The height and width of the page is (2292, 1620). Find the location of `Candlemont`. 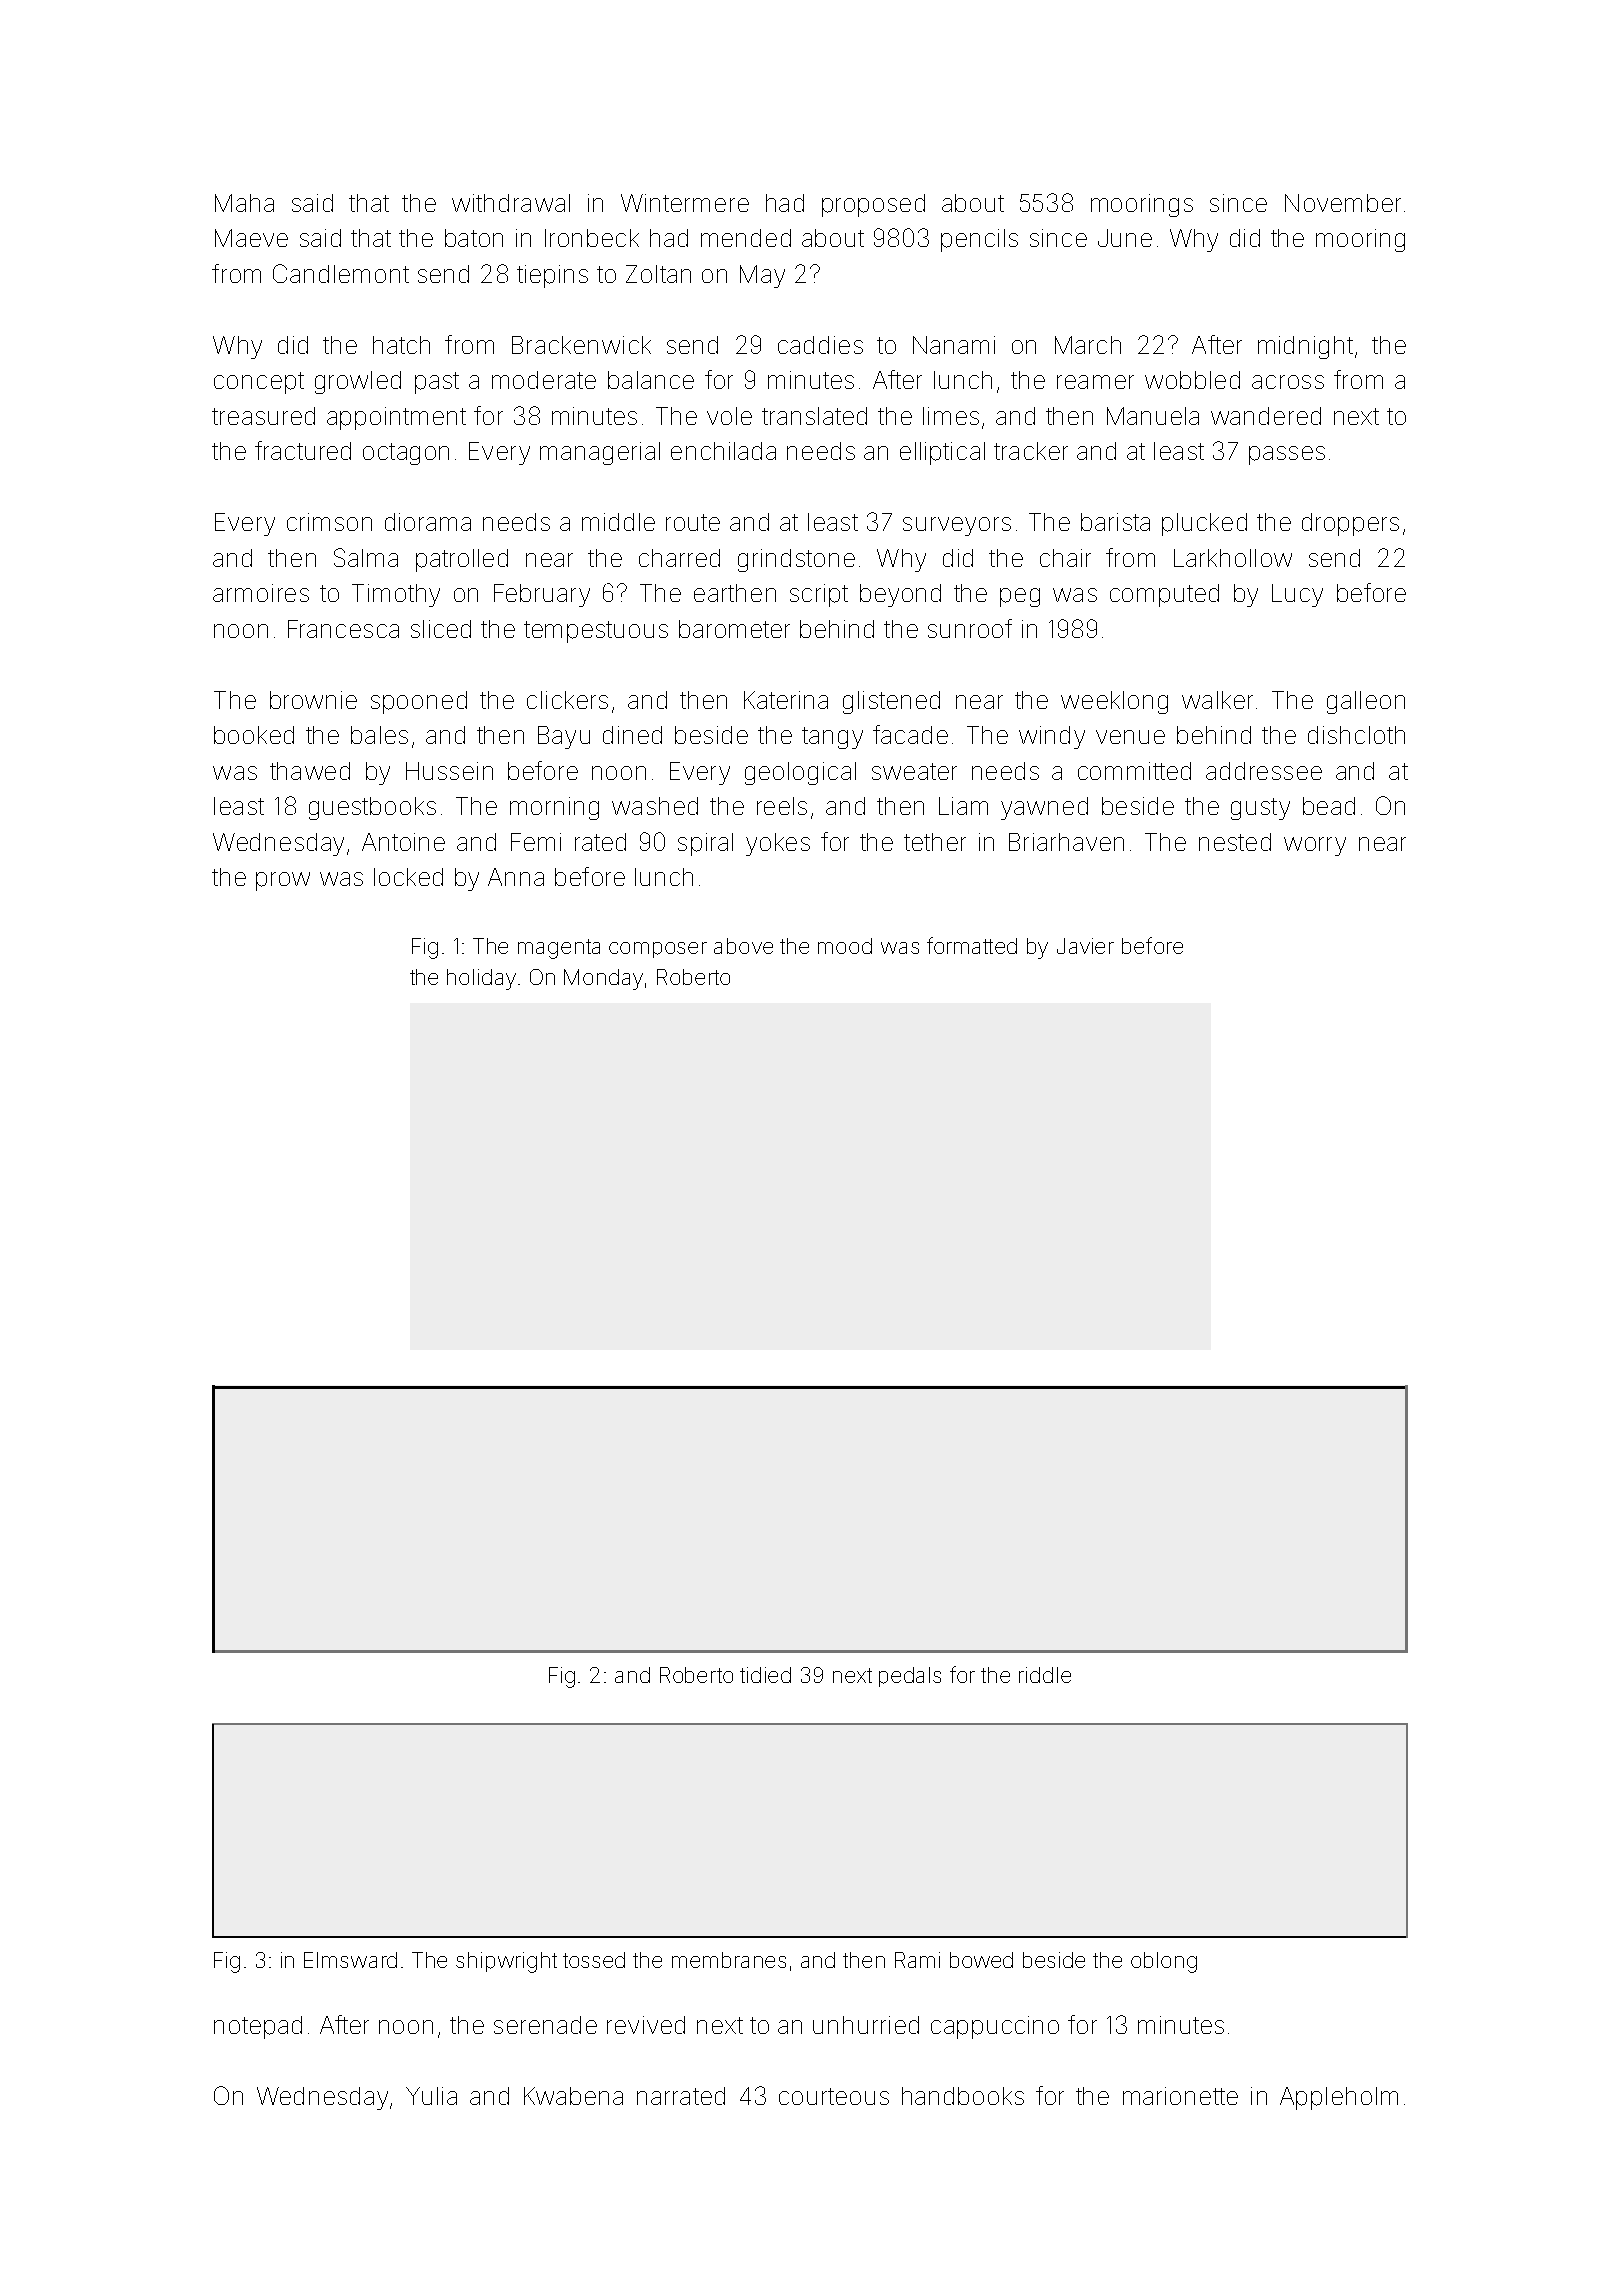

Candlemont is located at coordinates (341, 273).
